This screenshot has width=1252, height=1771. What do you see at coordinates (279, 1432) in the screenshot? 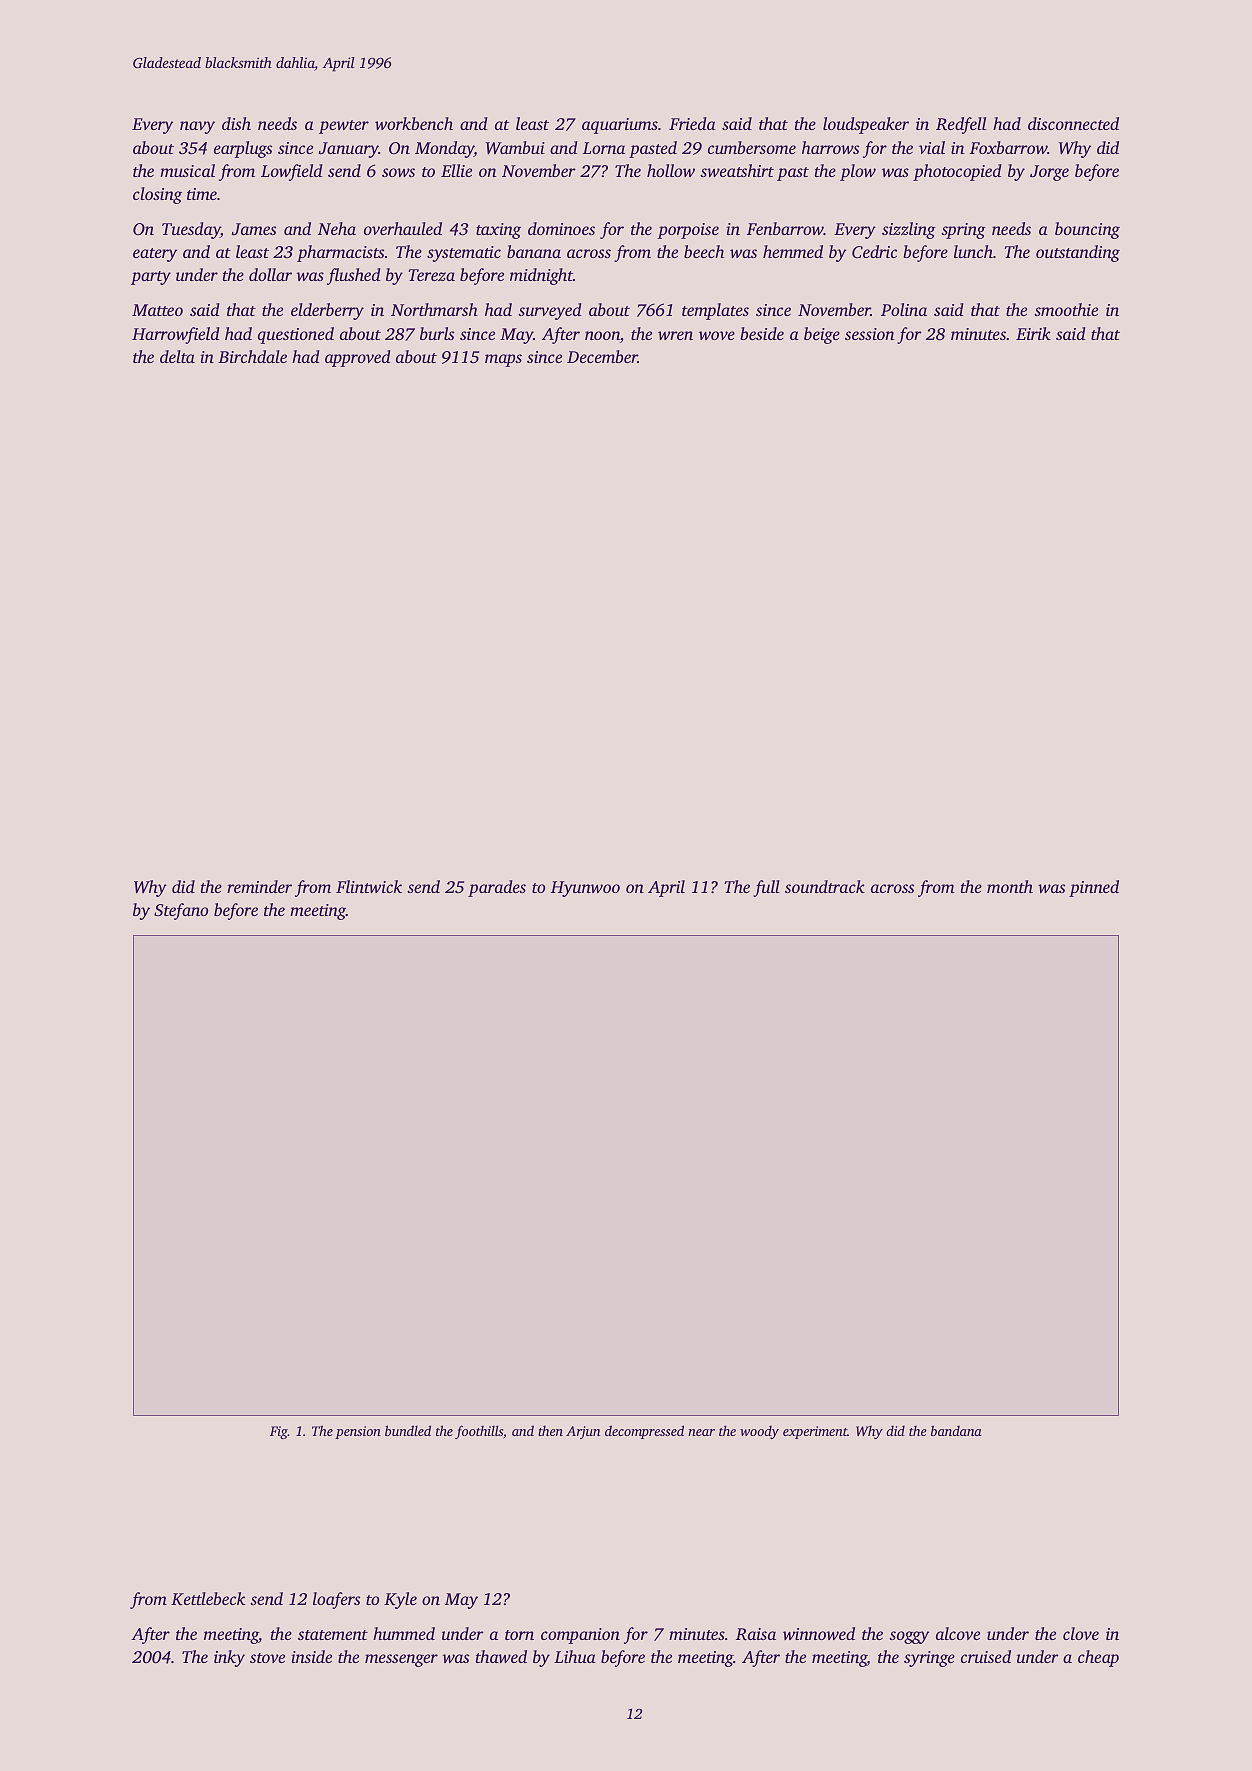
I see `Fig` at bounding box center [279, 1432].
